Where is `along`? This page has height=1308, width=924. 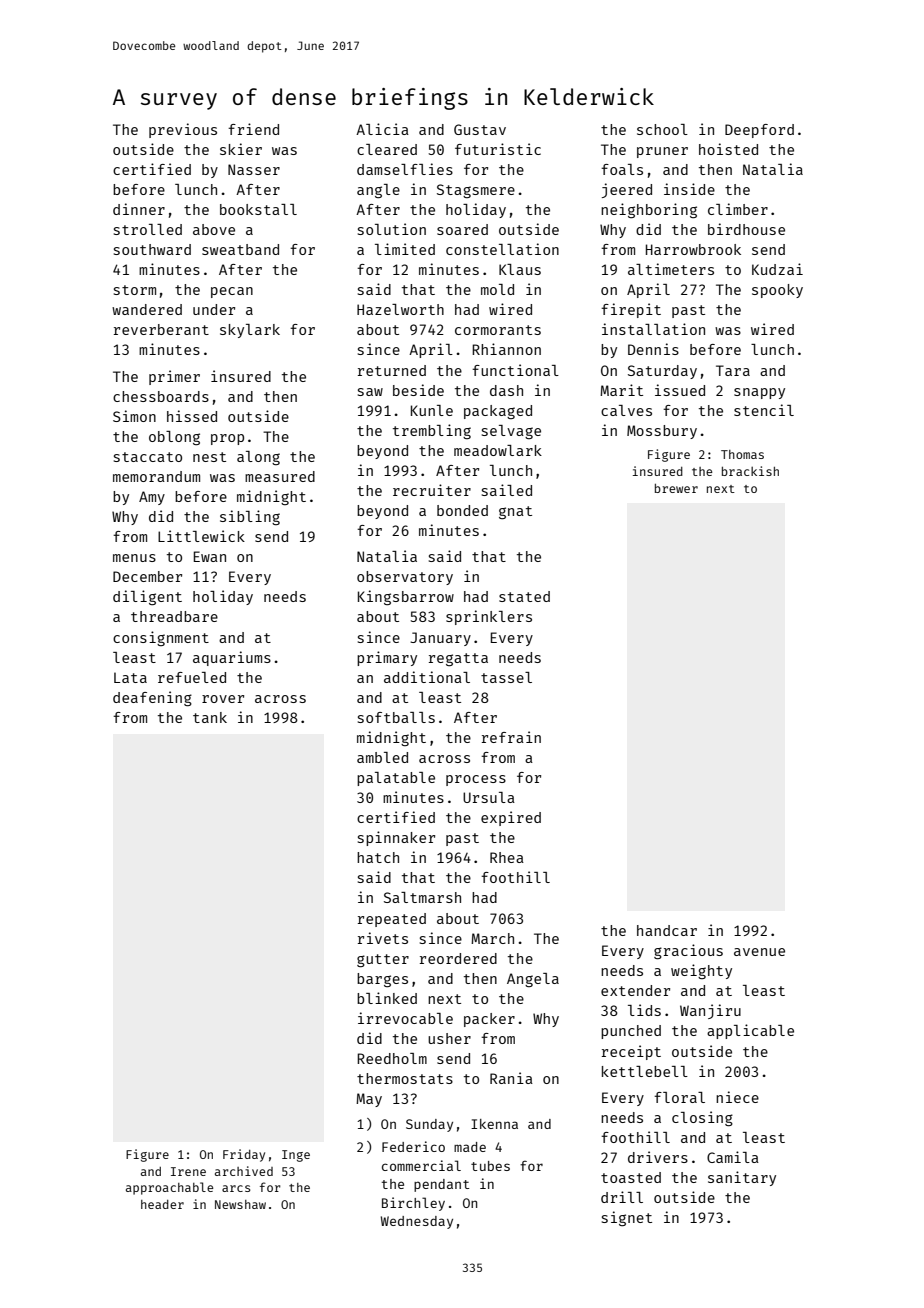 along is located at coordinates (258, 458).
